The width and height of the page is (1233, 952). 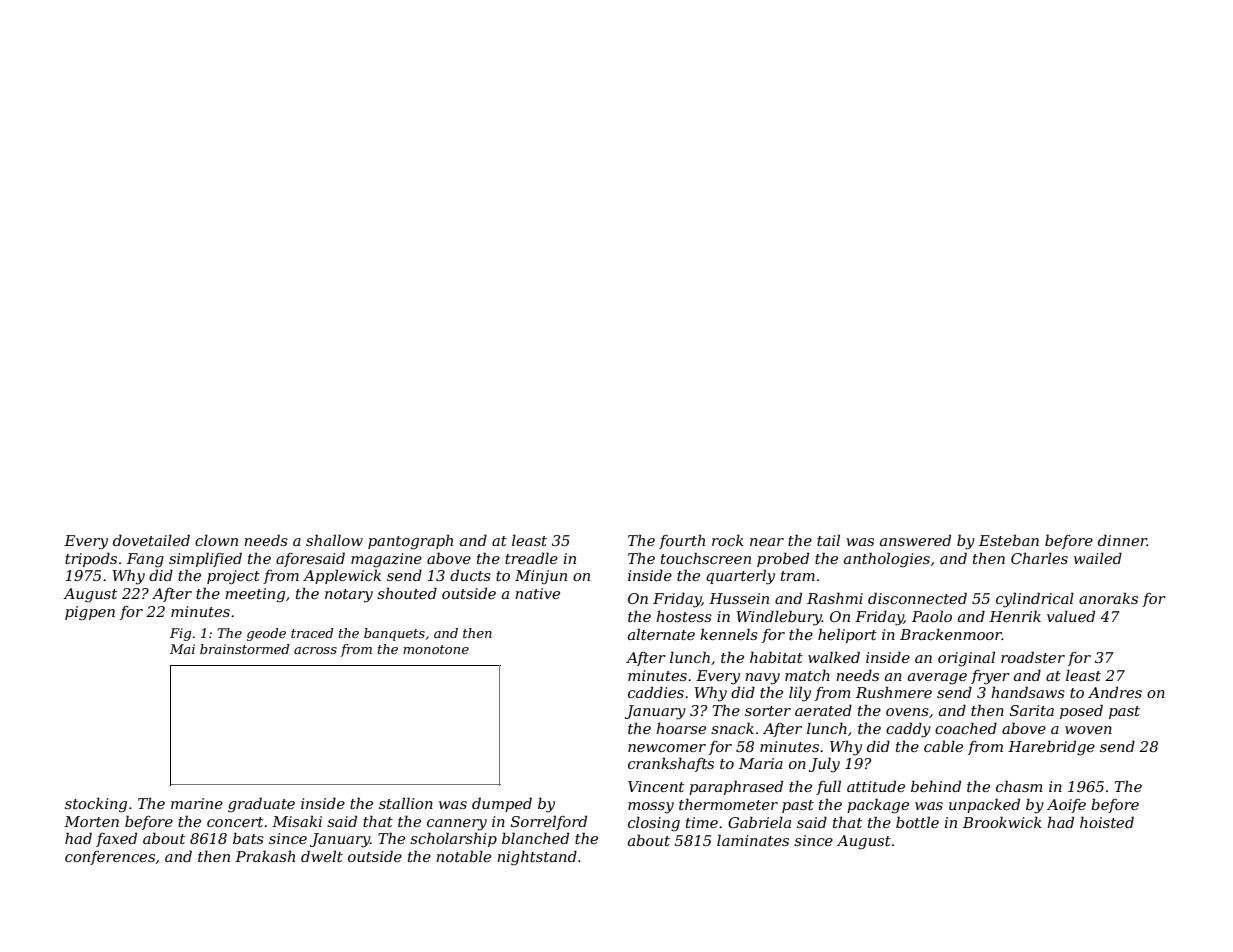 What do you see at coordinates (728, 540) in the page?
I see `rock` at bounding box center [728, 540].
